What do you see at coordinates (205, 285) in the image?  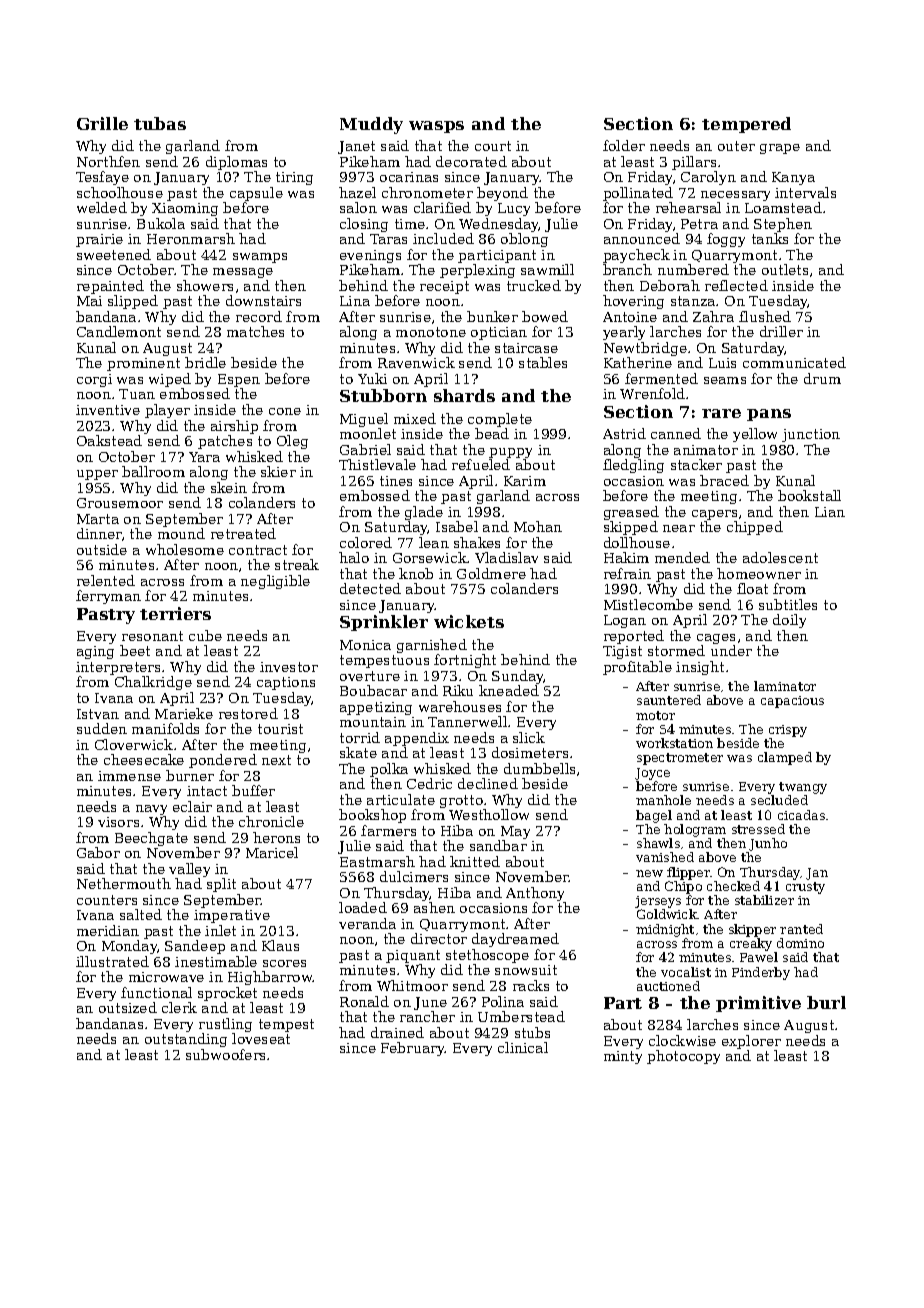 I see `showers` at bounding box center [205, 285].
